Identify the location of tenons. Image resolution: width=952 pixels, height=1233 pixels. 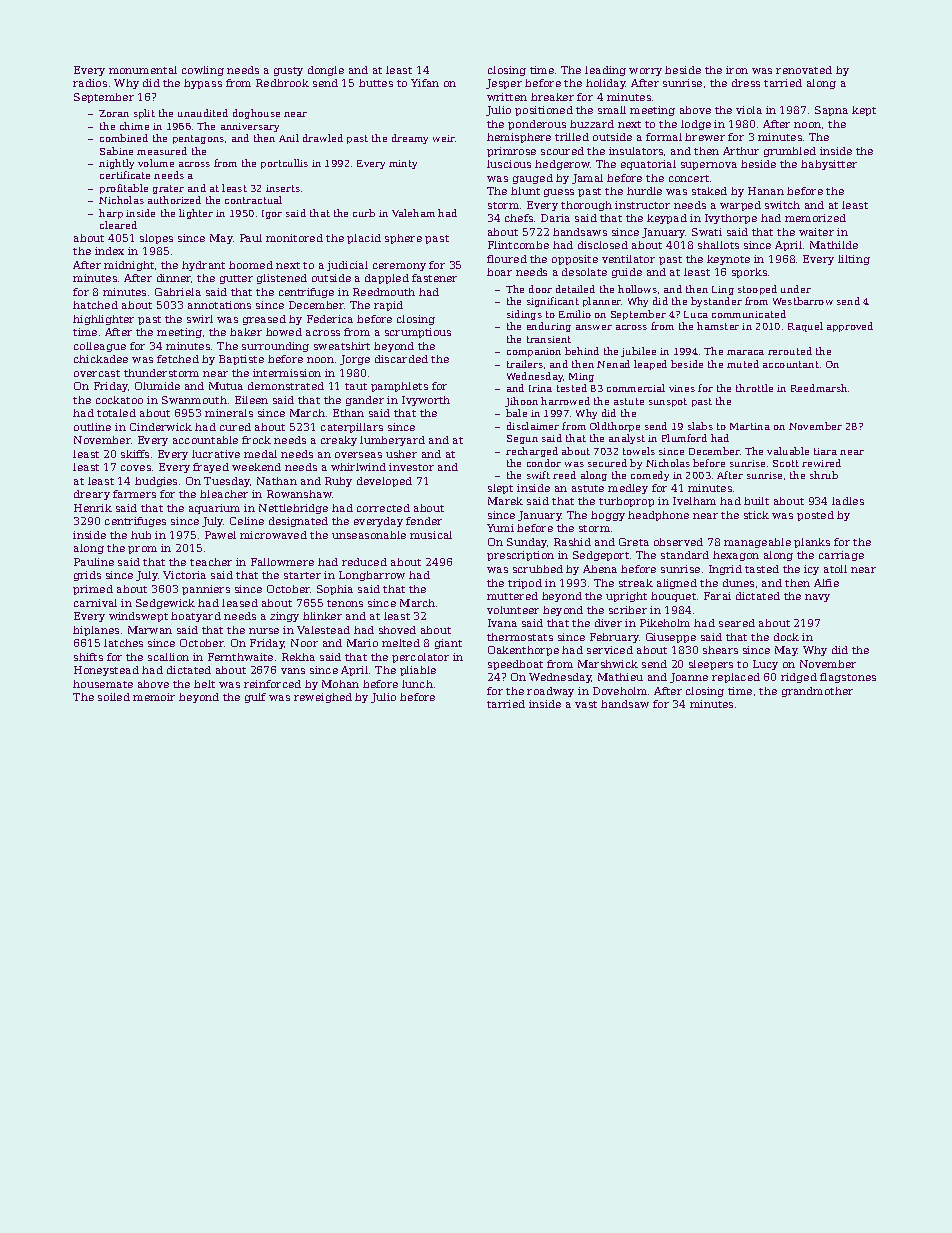
(345, 603).
